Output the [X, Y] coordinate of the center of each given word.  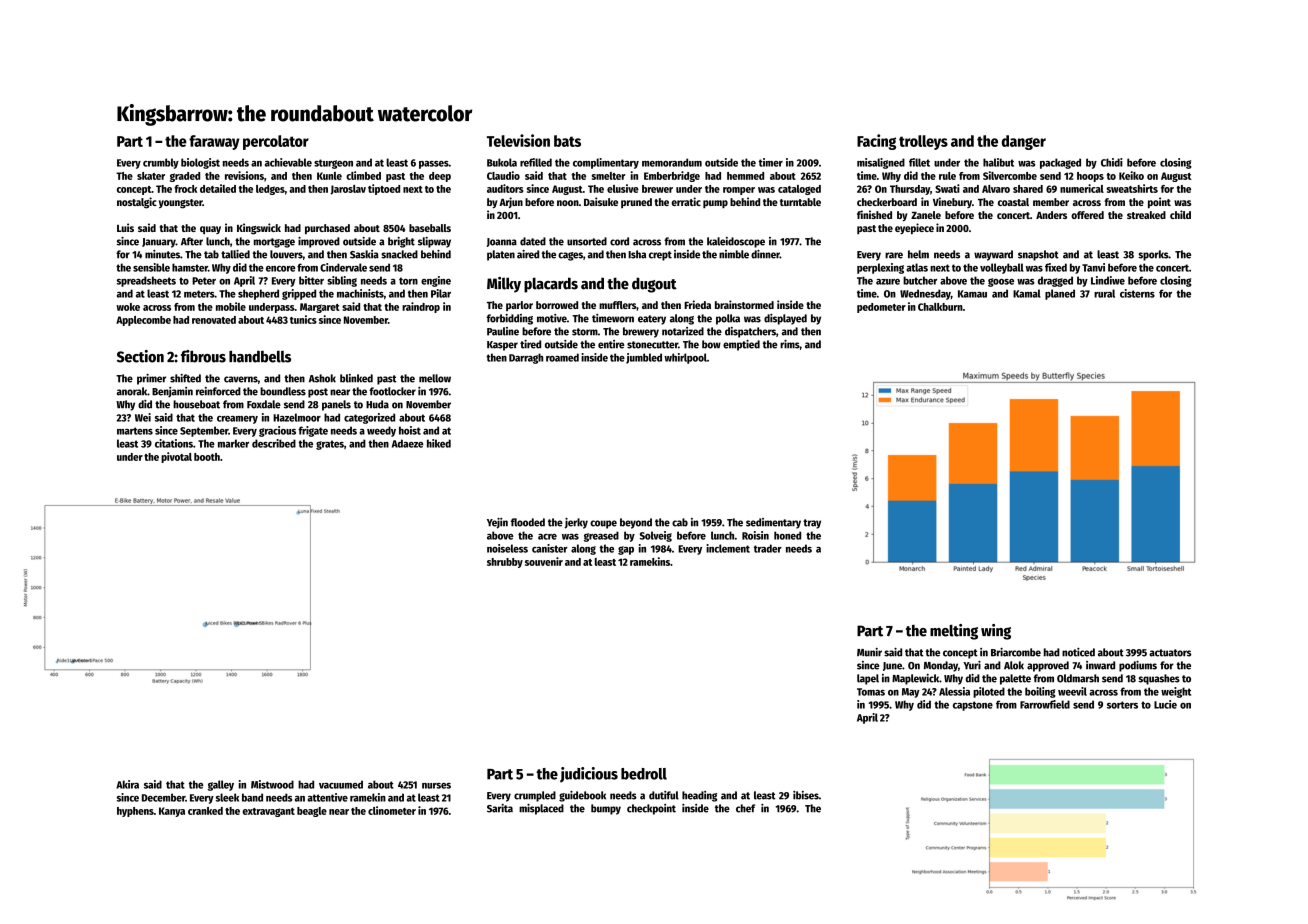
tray [812, 524]
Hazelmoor [297, 417]
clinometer [392, 810]
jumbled [644, 358]
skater [151, 176]
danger [1024, 142]
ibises [806, 795]
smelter [608, 176]
